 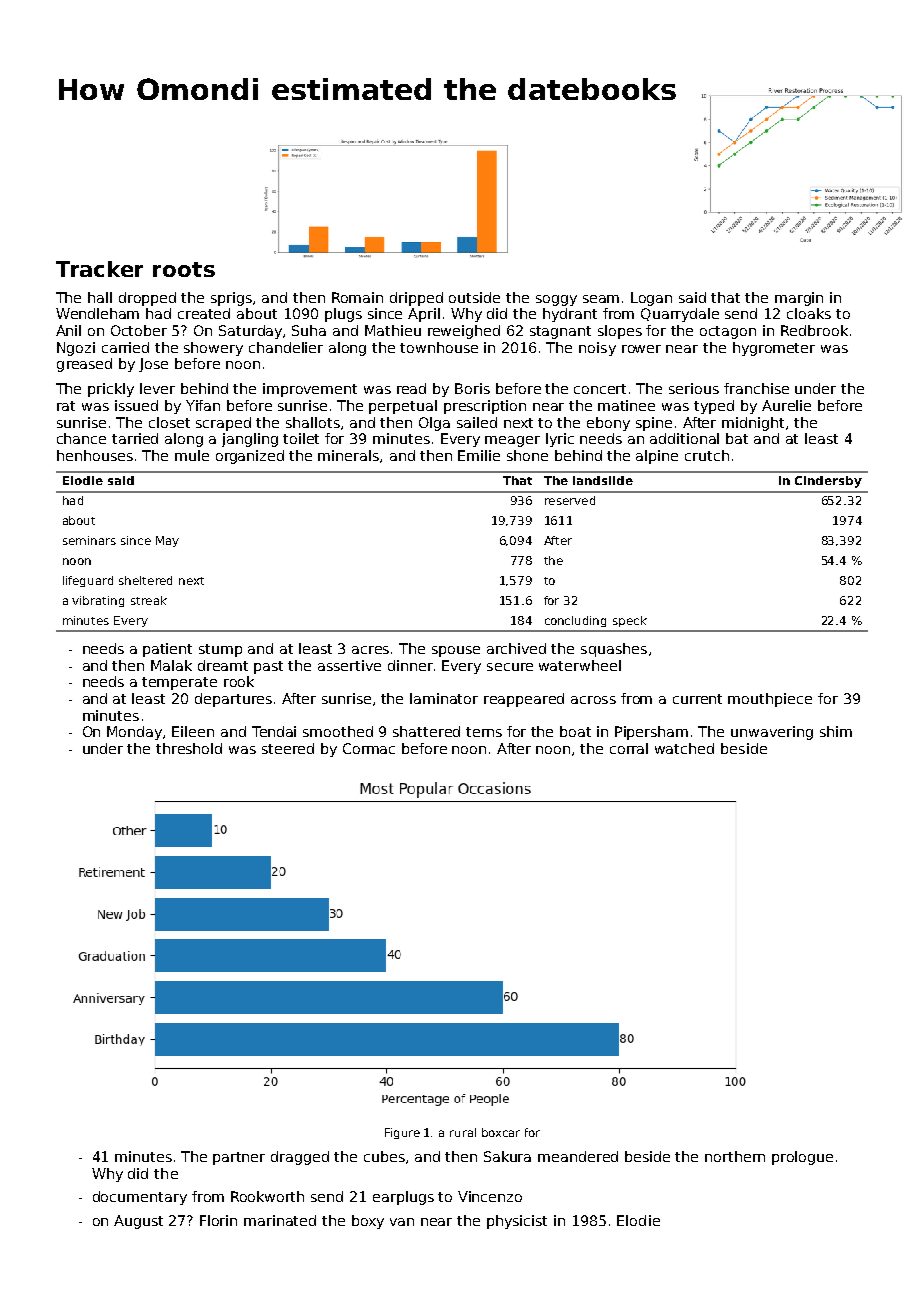 What do you see at coordinates (357, 297) in the screenshot?
I see `Romain` at bounding box center [357, 297].
